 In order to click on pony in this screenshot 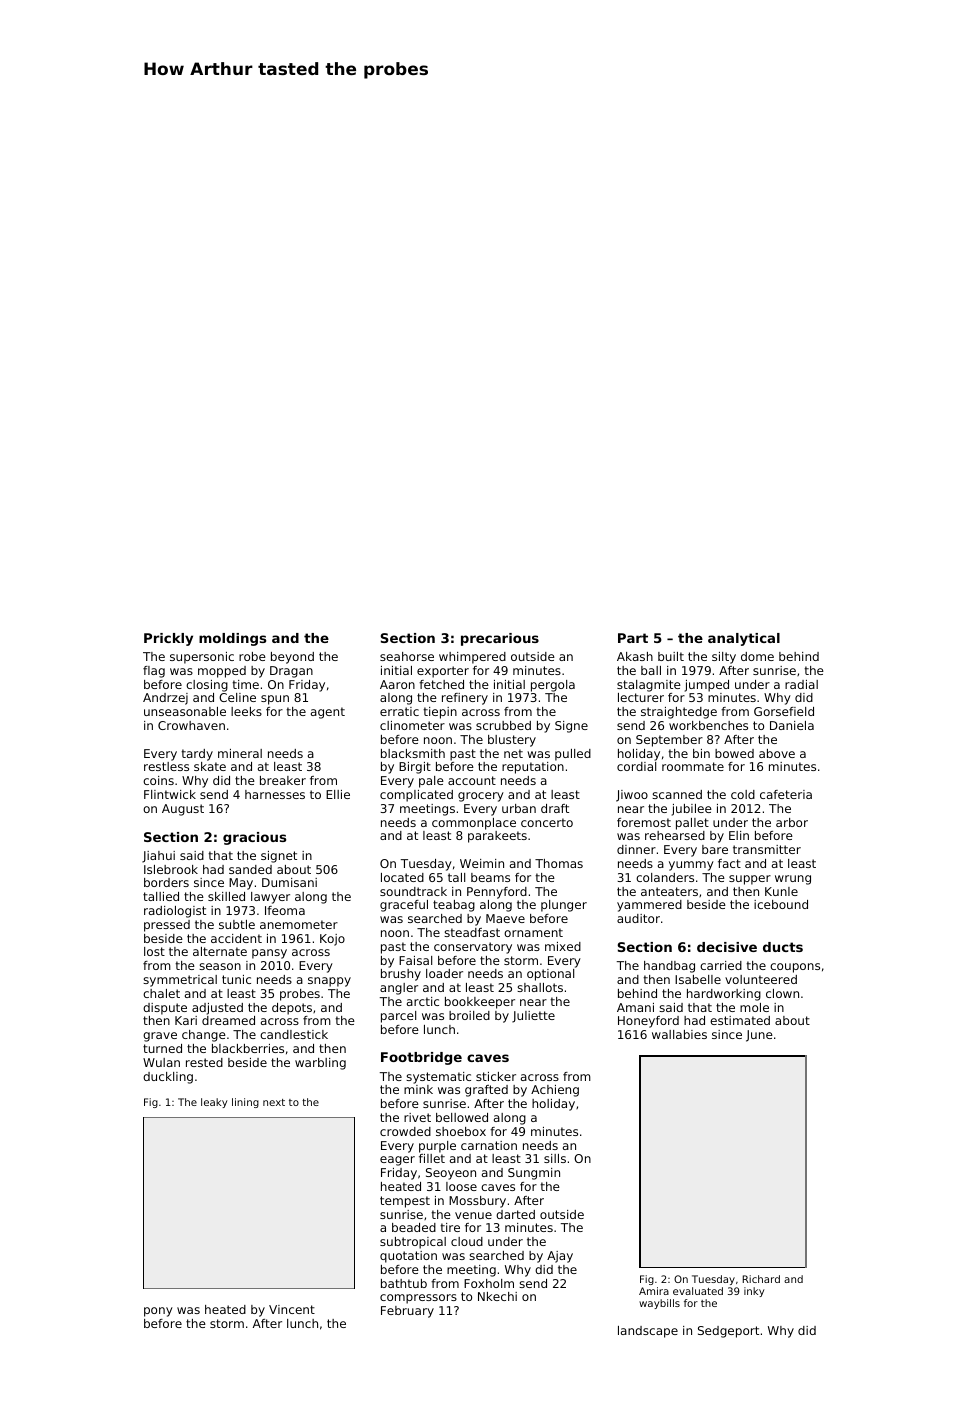, I will do `click(158, 1312)`.
